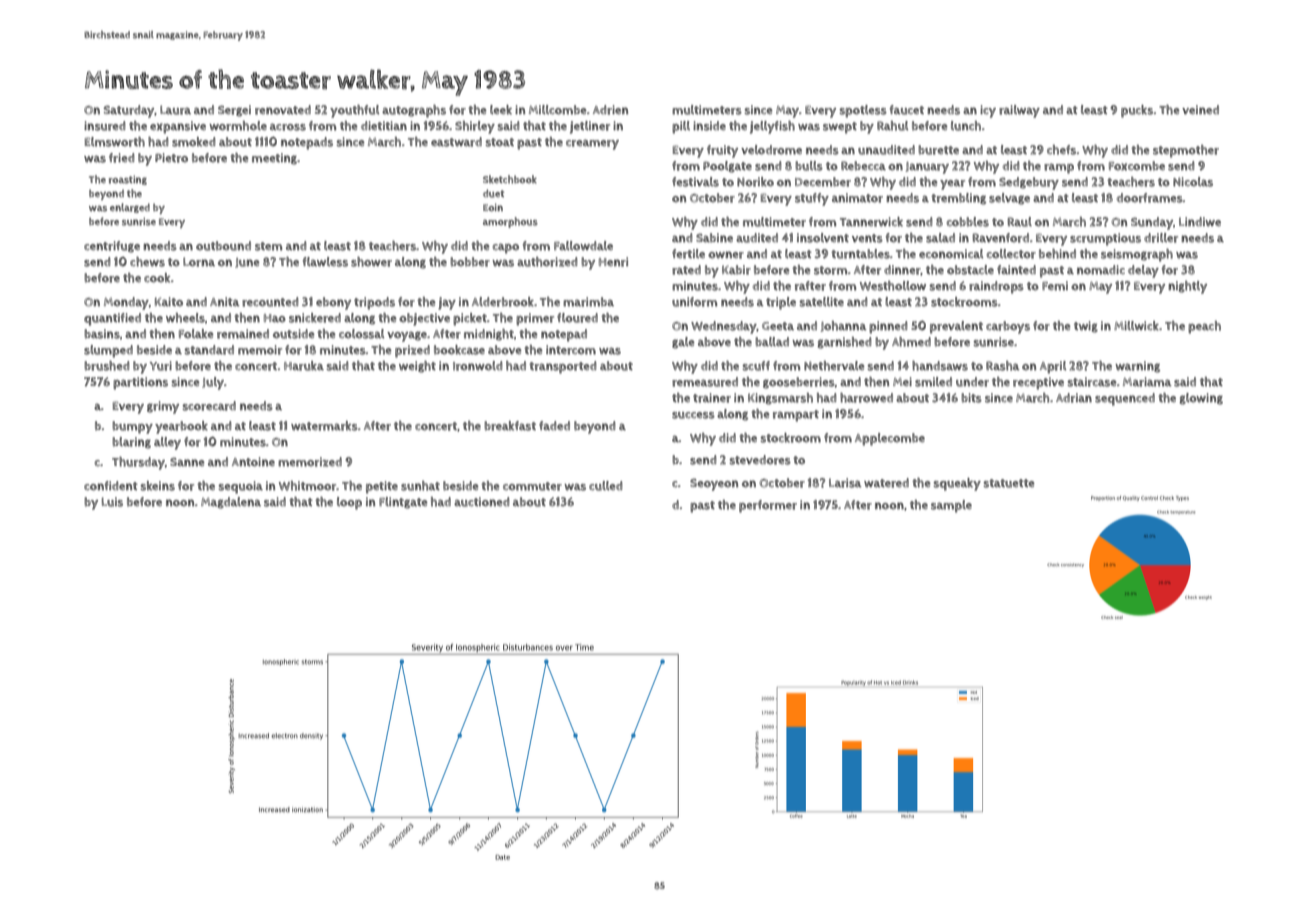 The image size is (1308, 924). What do you see at coordinates (727, 167) in the screenshot?
I see `Poolgate` at bounding box center [727, 167].
